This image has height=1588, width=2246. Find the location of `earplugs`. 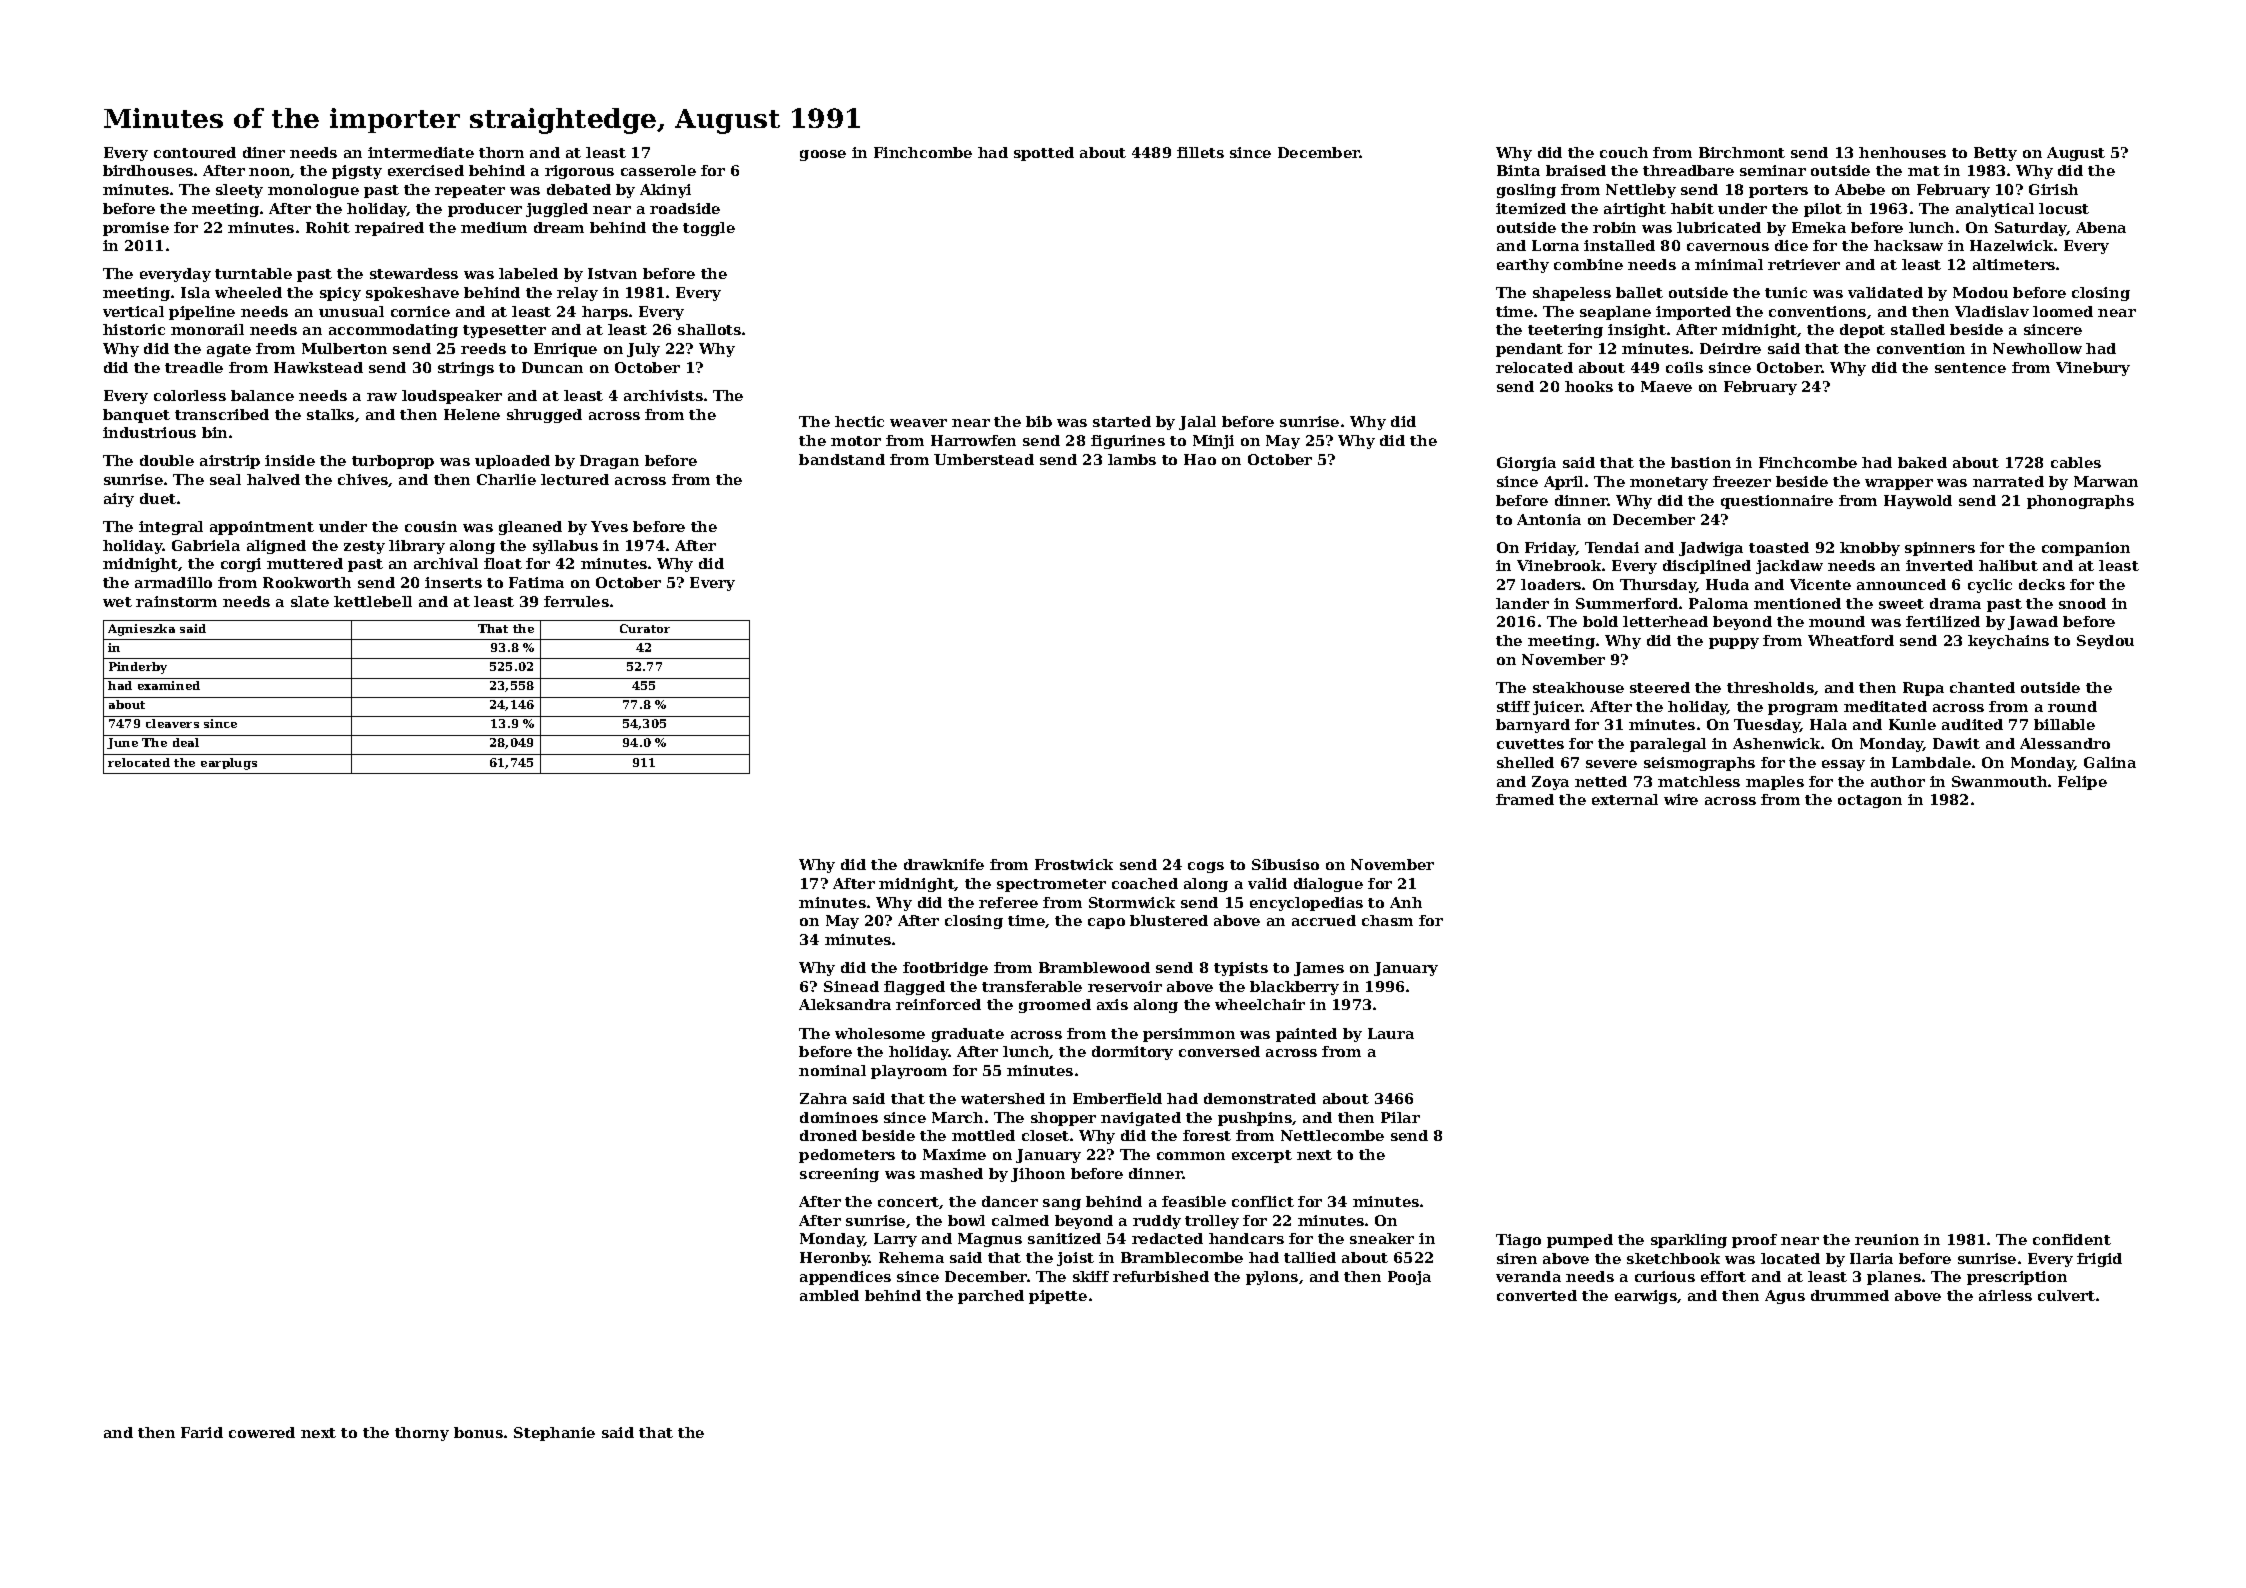

earplugs is located at coordinates (229, 764).
